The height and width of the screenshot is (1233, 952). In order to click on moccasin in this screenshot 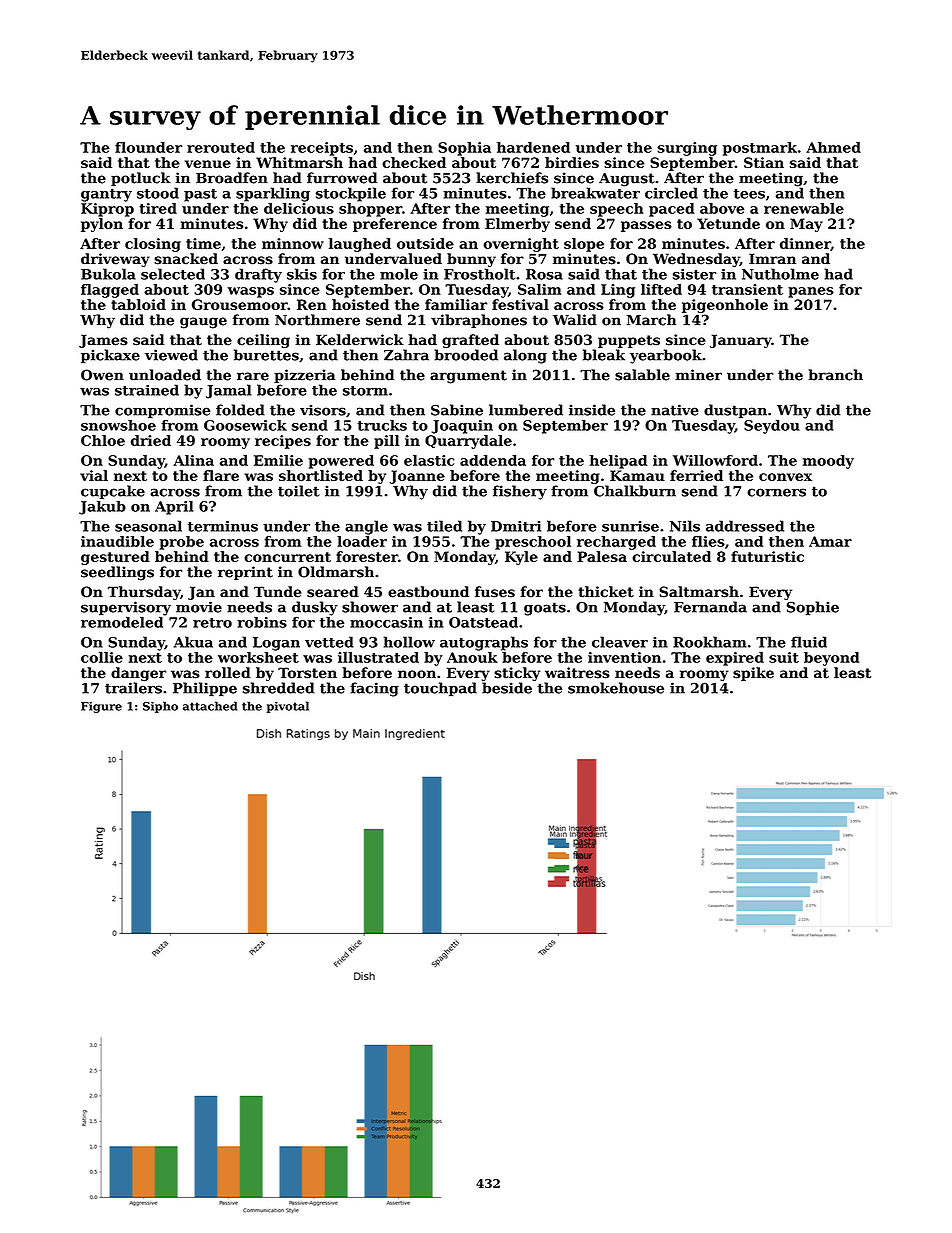, I will do `click(386, 622)`.
